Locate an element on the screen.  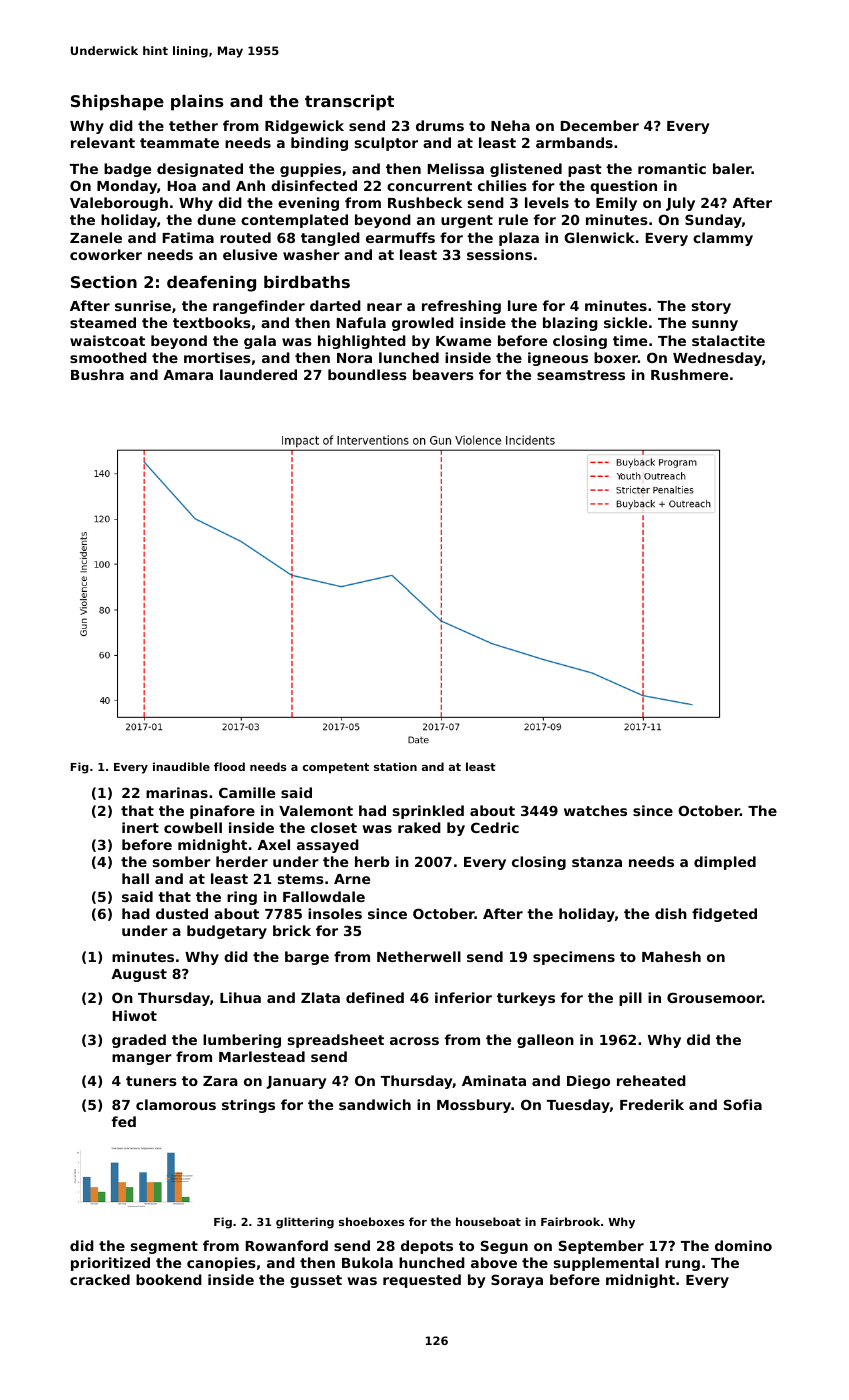
Soraya is located at coordinates (517, 1281).
